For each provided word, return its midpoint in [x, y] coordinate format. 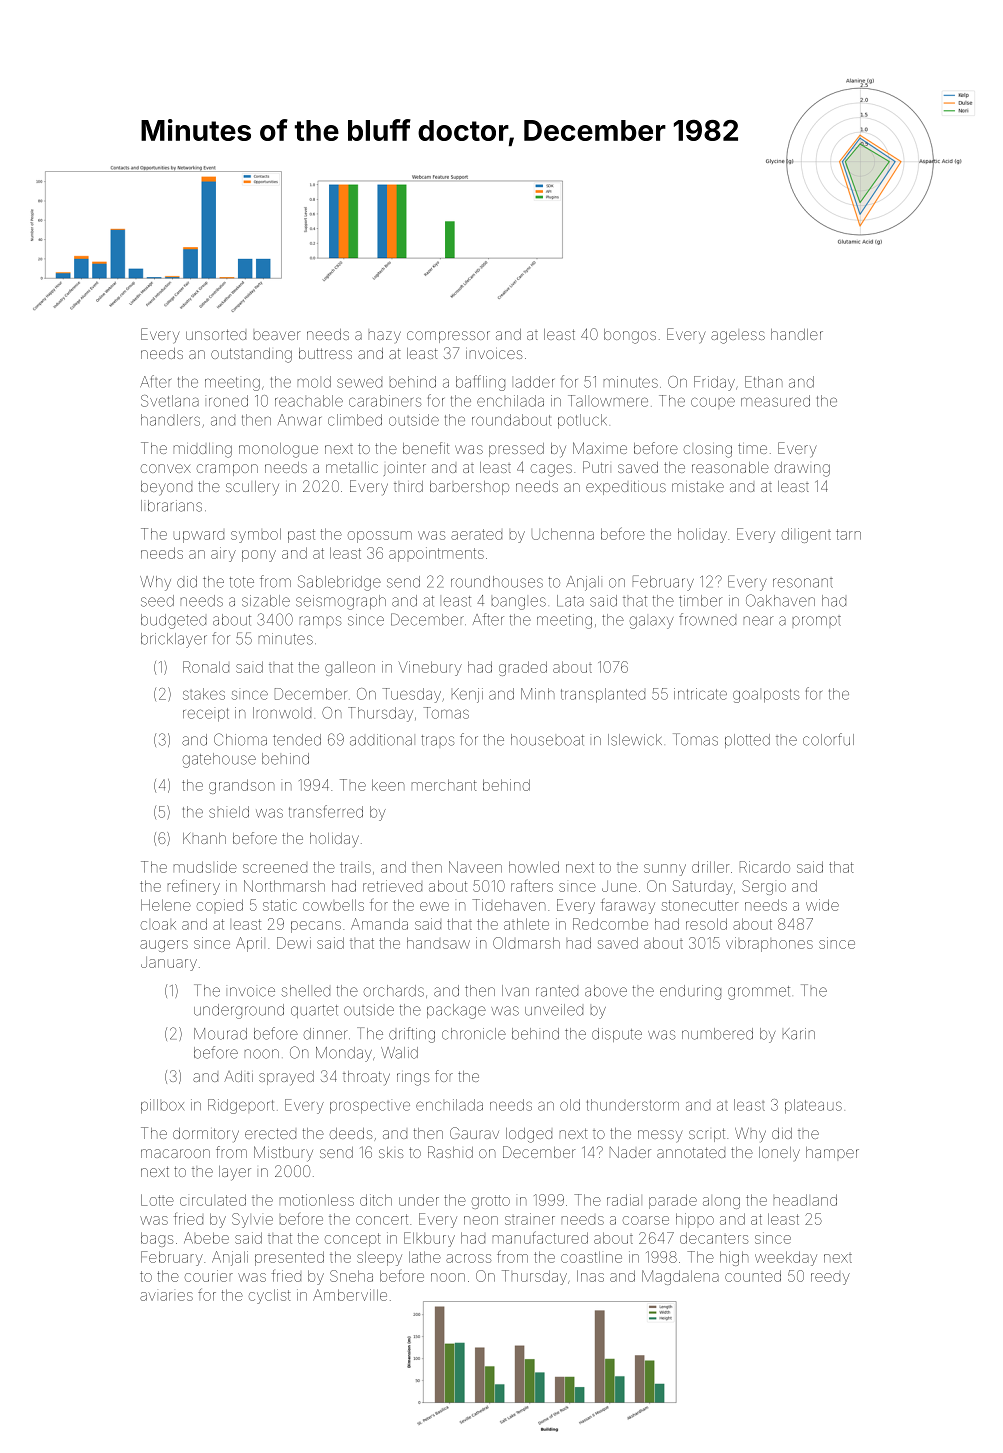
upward [199, 537]
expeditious [626, 488]
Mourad [220, 1034]
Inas [590, 1276]
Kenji [467, 695]
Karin [799, 1034]
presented [289, 1258]
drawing [802, 469]
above [606, 991]
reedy [830, 1279]
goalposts [766, 696]
